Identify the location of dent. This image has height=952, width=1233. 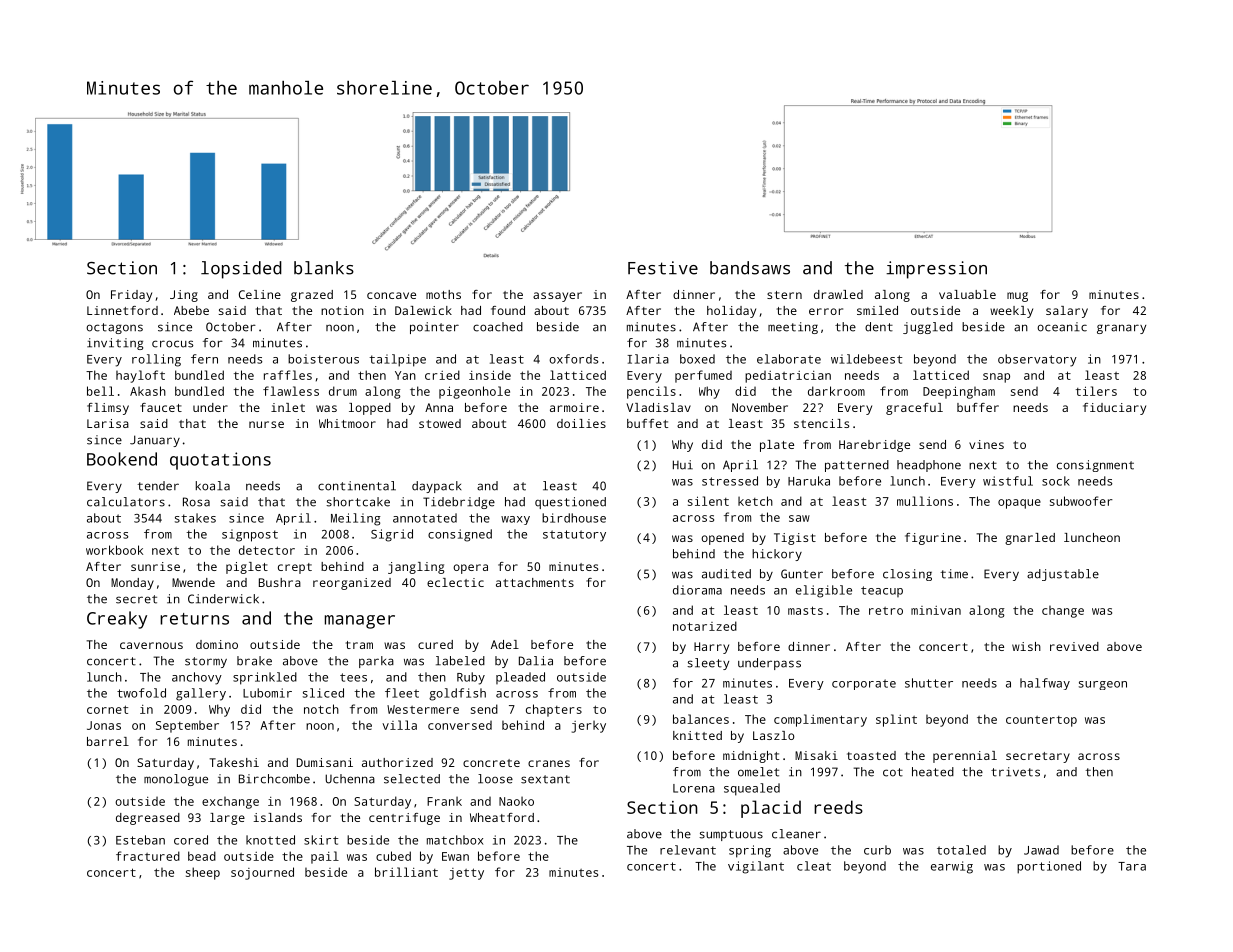
(879, 327).
